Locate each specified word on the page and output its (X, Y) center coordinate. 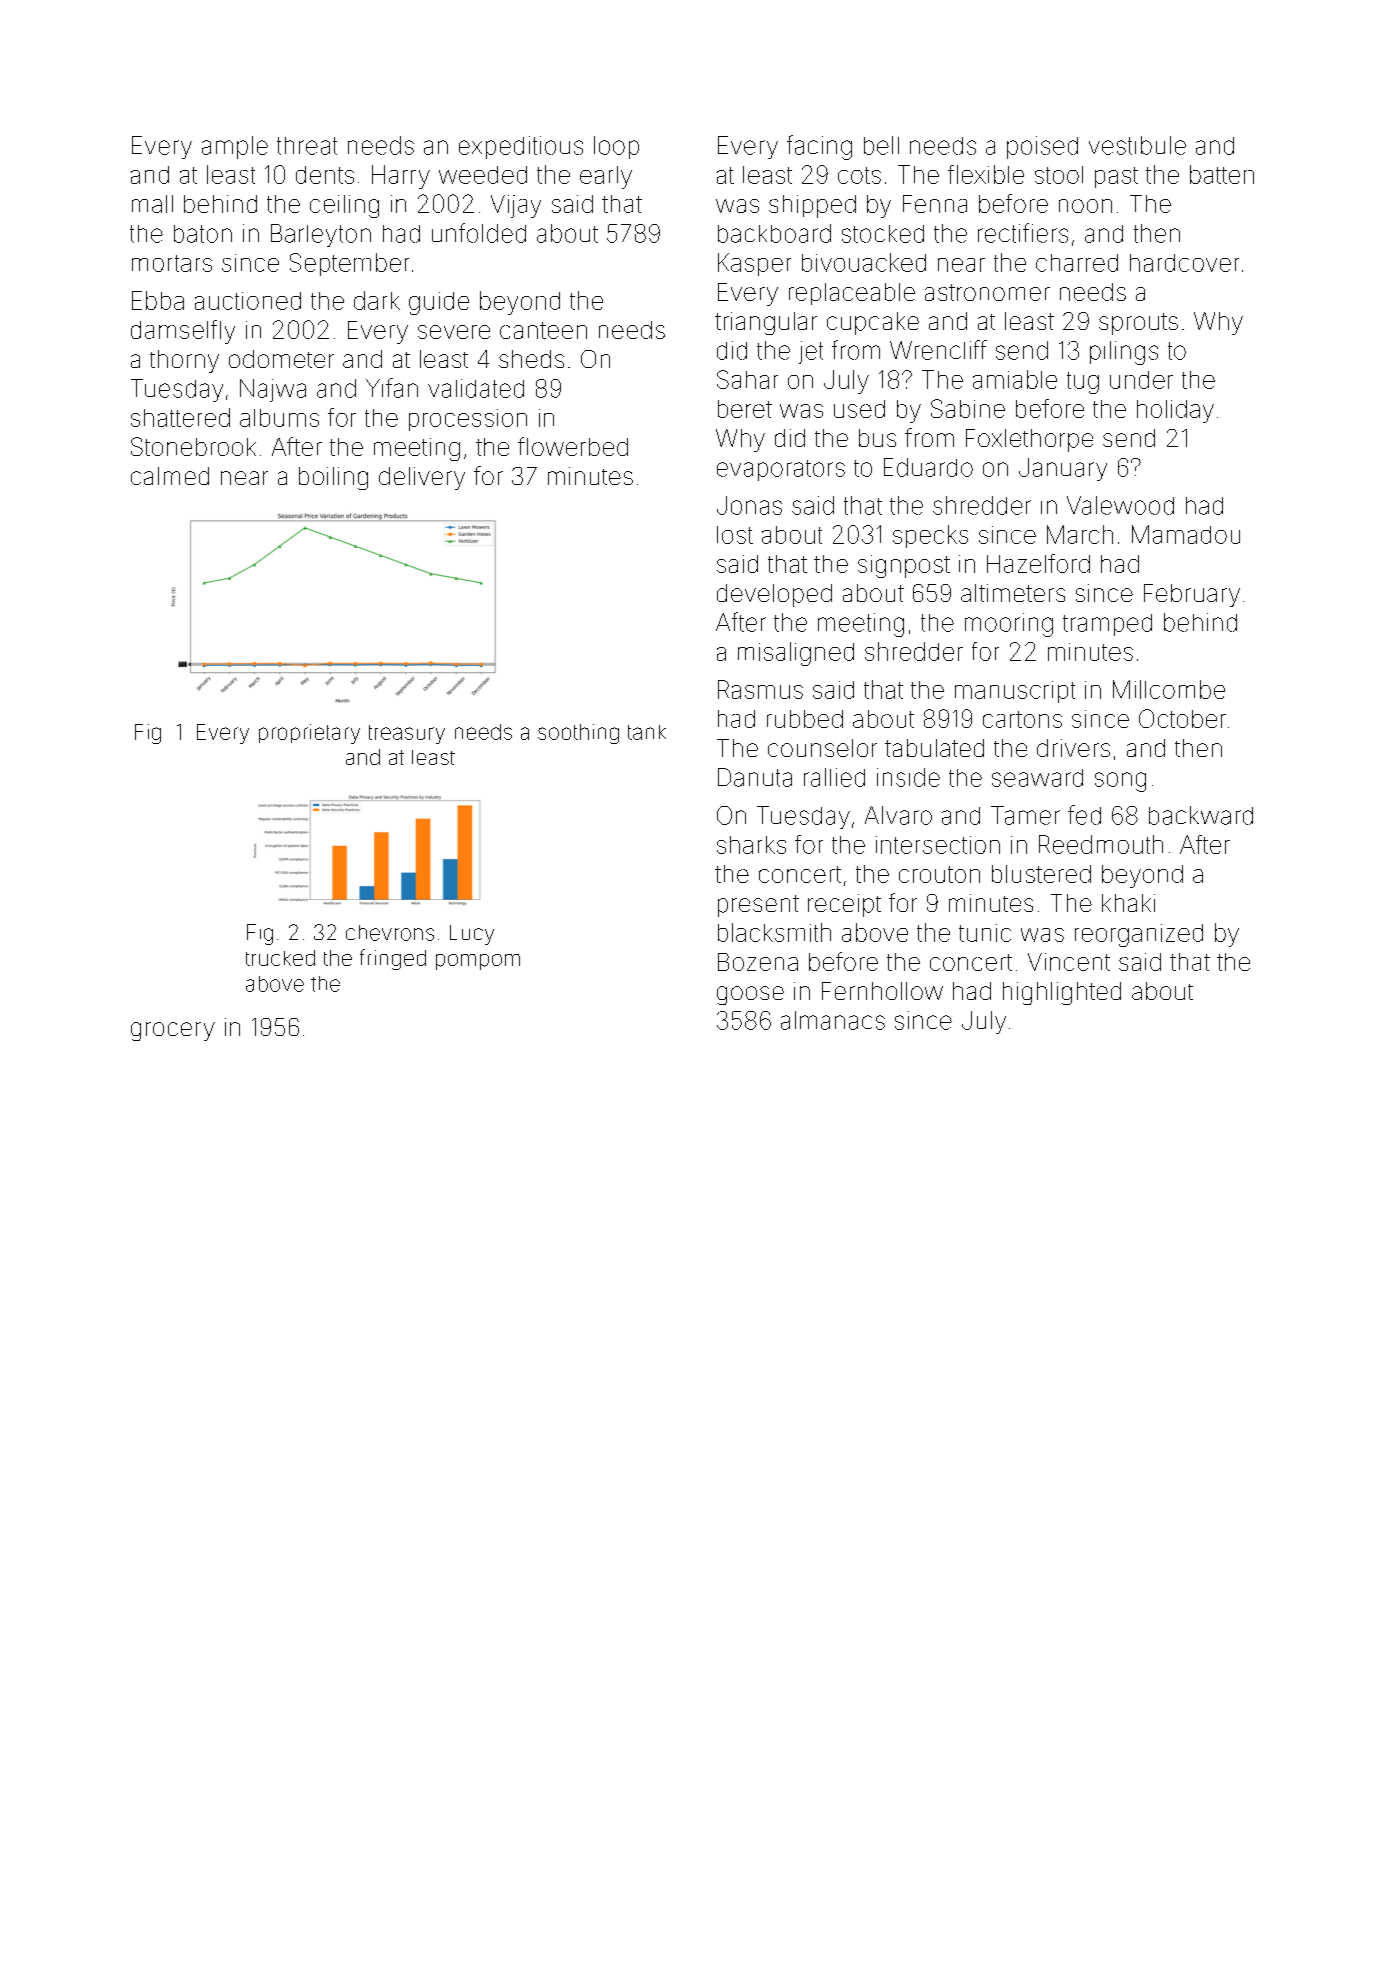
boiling (333, 478)
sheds (531, 359)
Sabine (968, 408)
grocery (173, 1031)
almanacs (833, 1020)
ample (235, 147)
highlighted (1062, 993)
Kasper (754, 264)
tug (1083, 383)
